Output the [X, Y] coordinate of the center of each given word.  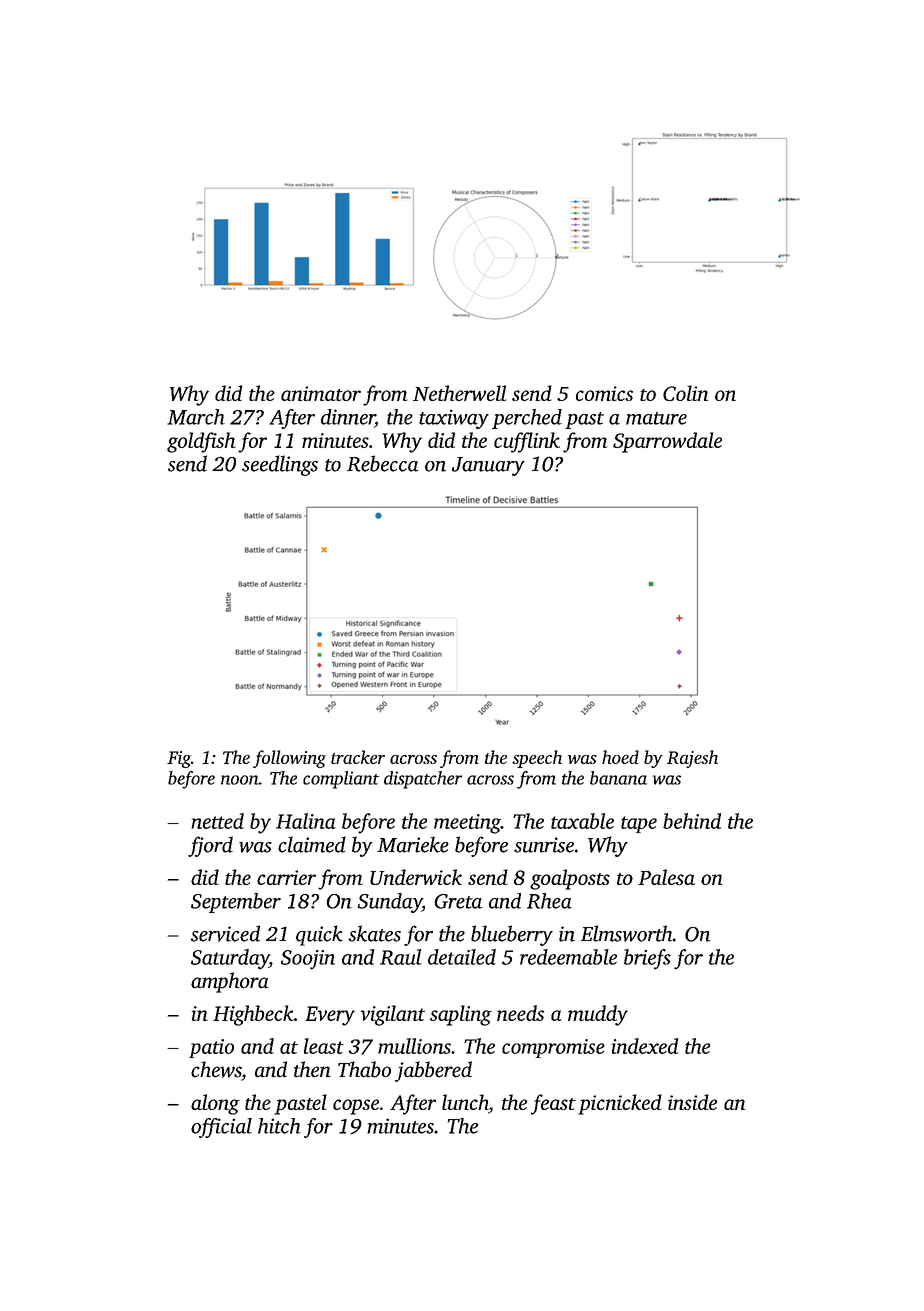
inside [692, 1102]
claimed [312, 844]
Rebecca [383, 463]
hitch [279, 1126]
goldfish [201, 442]
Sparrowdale [667, 442]
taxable [582, 821]
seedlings [280, 465]
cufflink [527, 442]
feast [553, 1104]
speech [537, 759]
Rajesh [692, 759]
